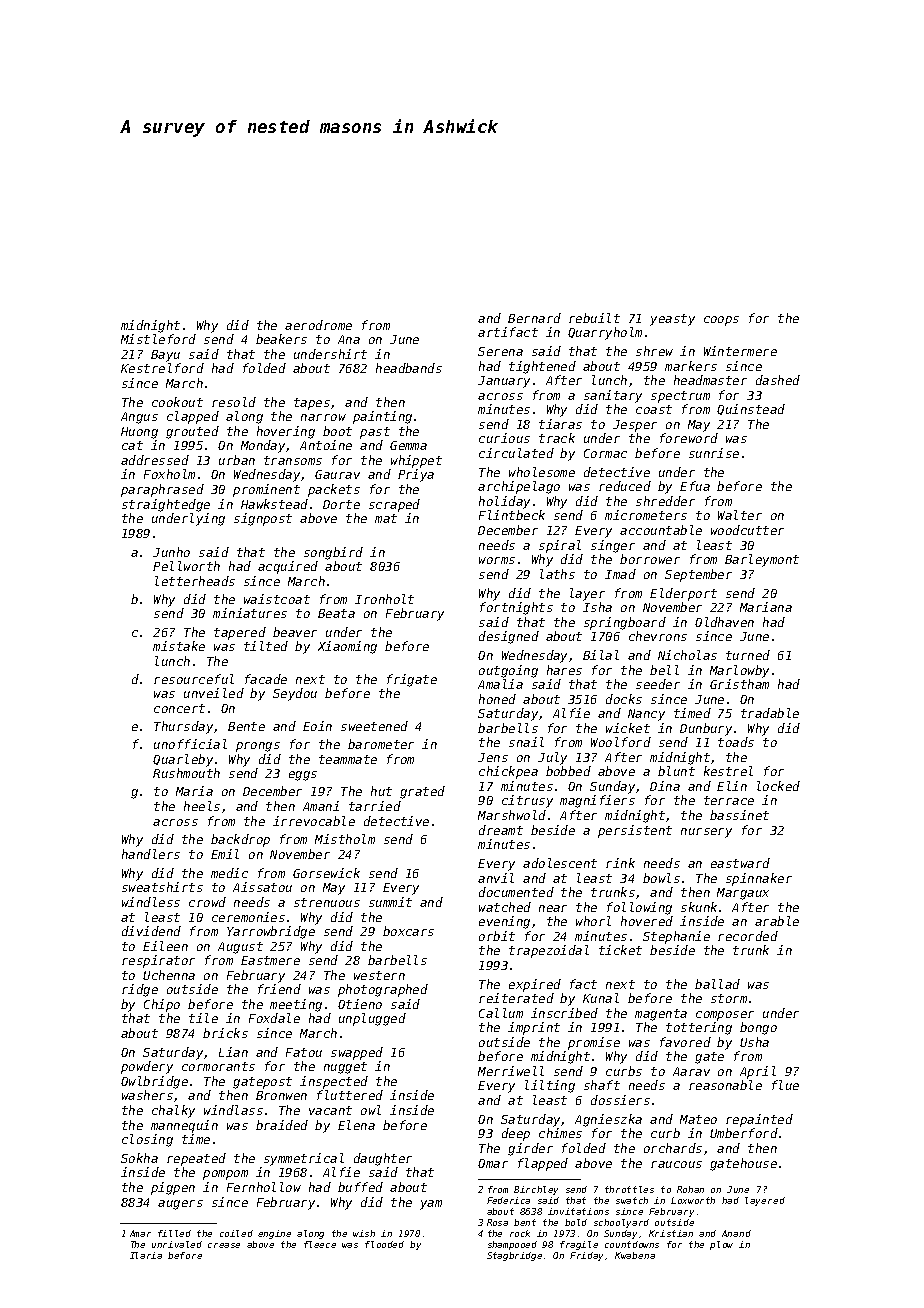  What do you see at coordinates (295, 694) in the image?
I see `Seydou` at bounding box center [295, 694].
